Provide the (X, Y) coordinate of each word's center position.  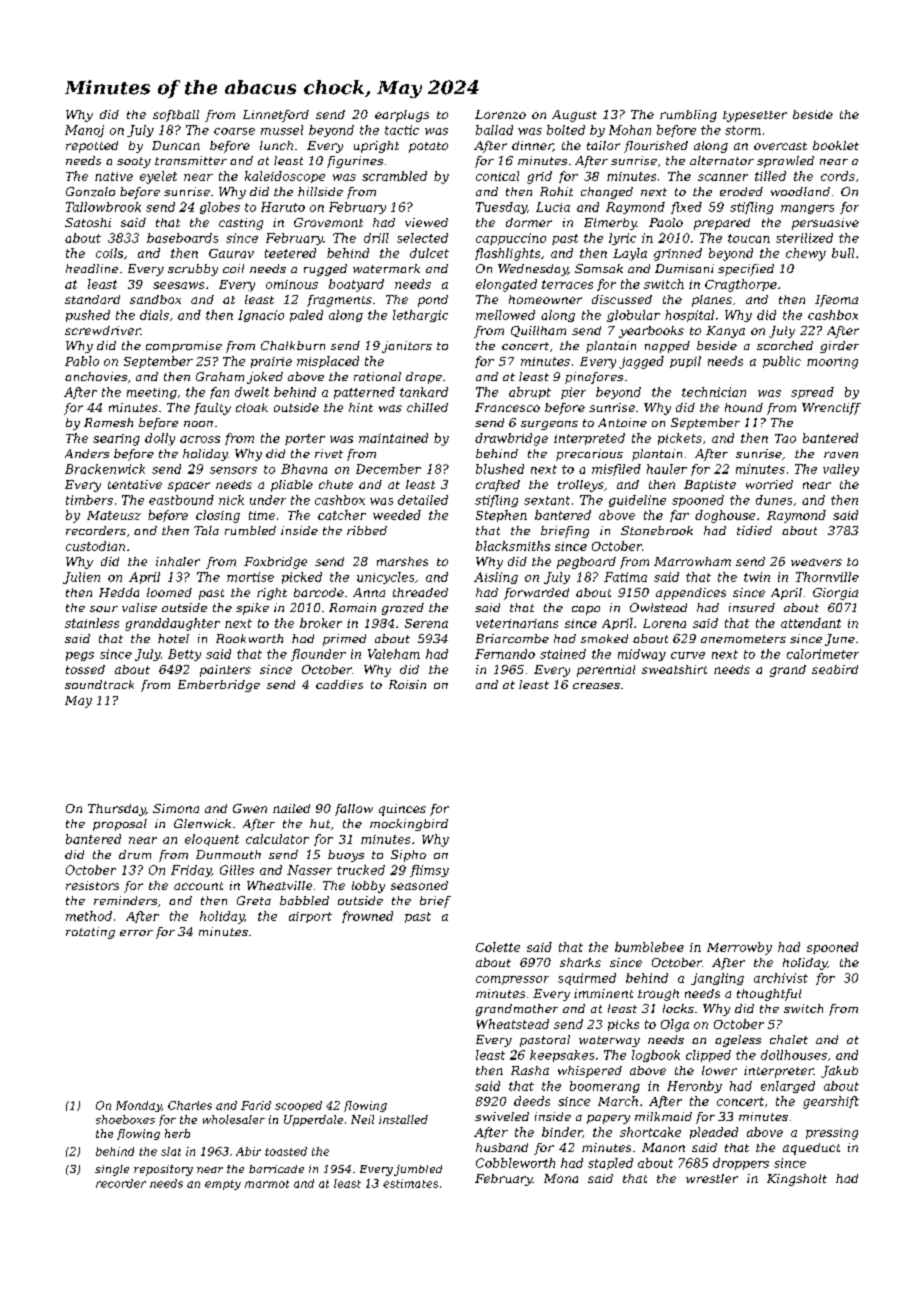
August (574, 116)
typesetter (755, 116)
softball (176, 116)
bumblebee (649, 947)
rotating (90, 933)
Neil (362, 1119)
